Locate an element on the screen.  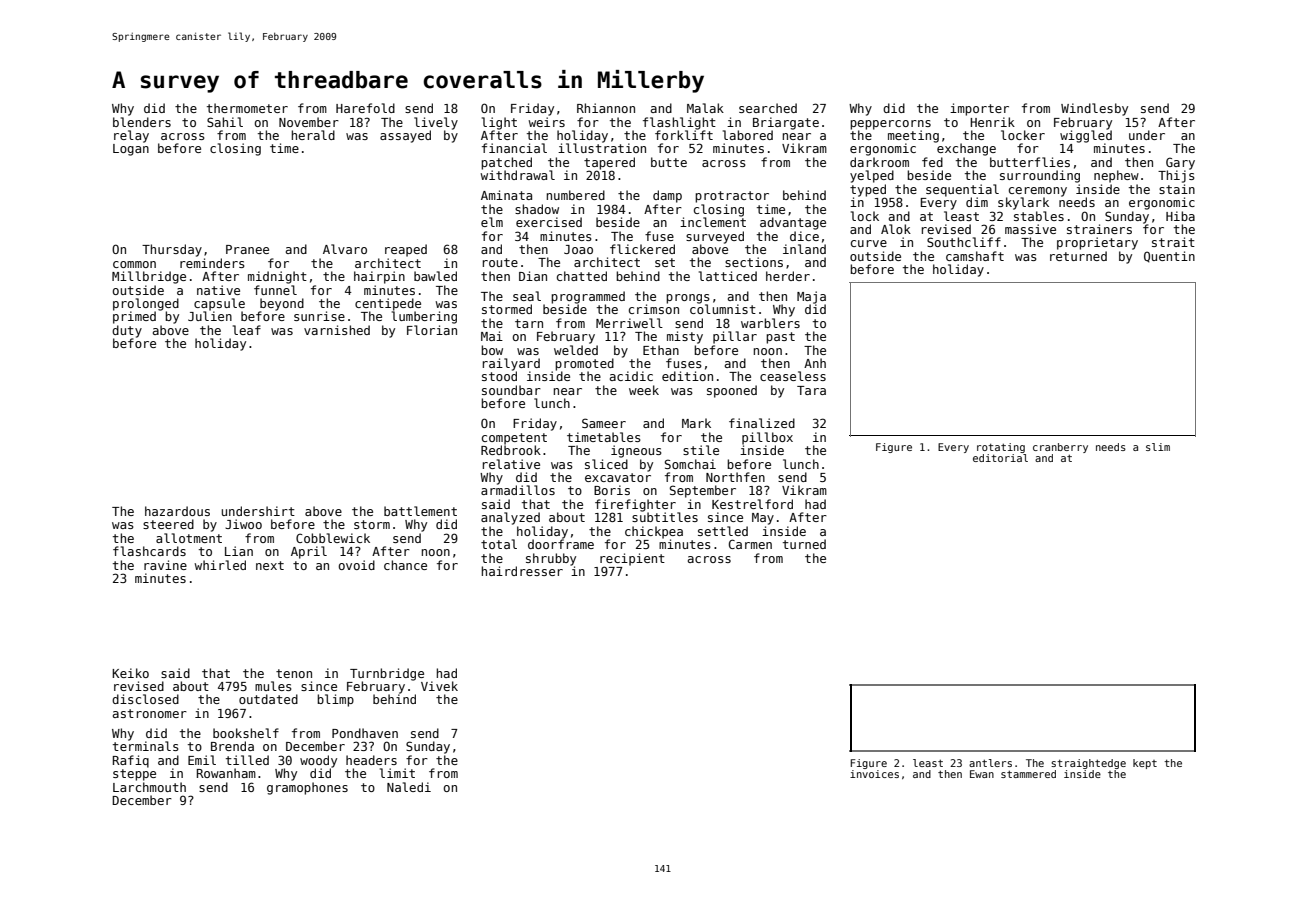
blenders is located at coordinates (142, 122).
